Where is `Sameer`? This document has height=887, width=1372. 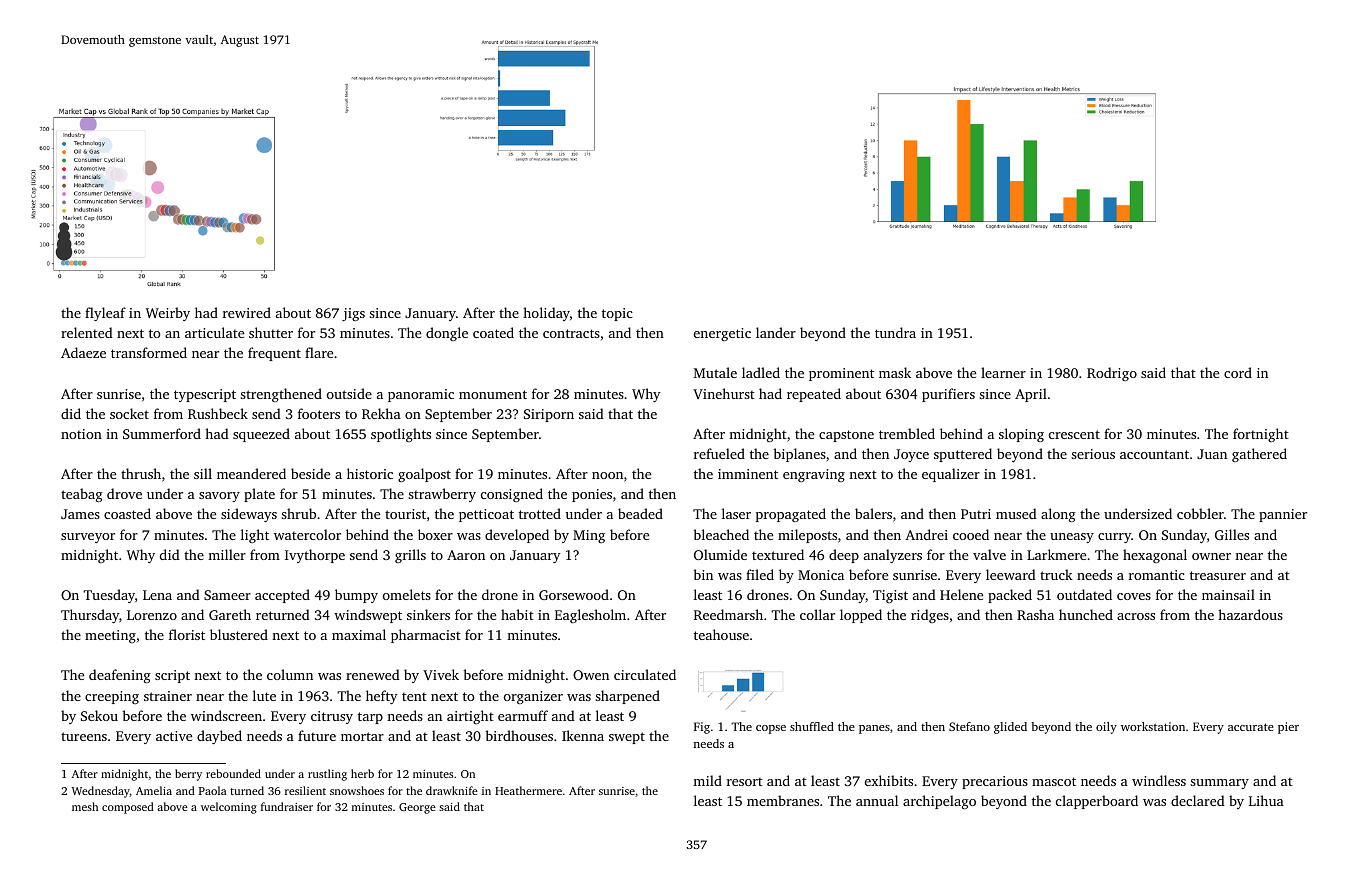 Sameer is located at coordinates (227, 595).
